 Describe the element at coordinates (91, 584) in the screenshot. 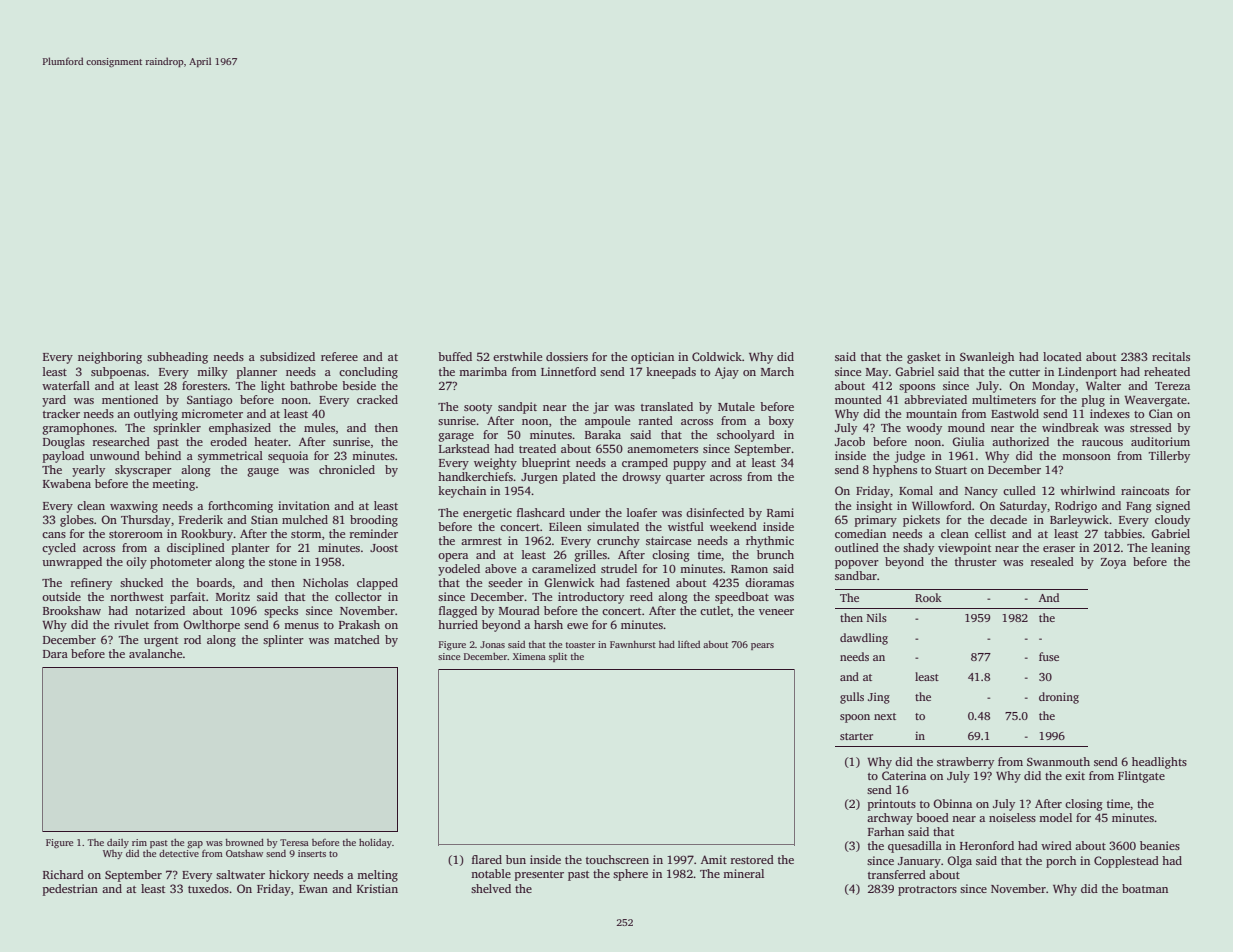

I see `refinery` at that location.
